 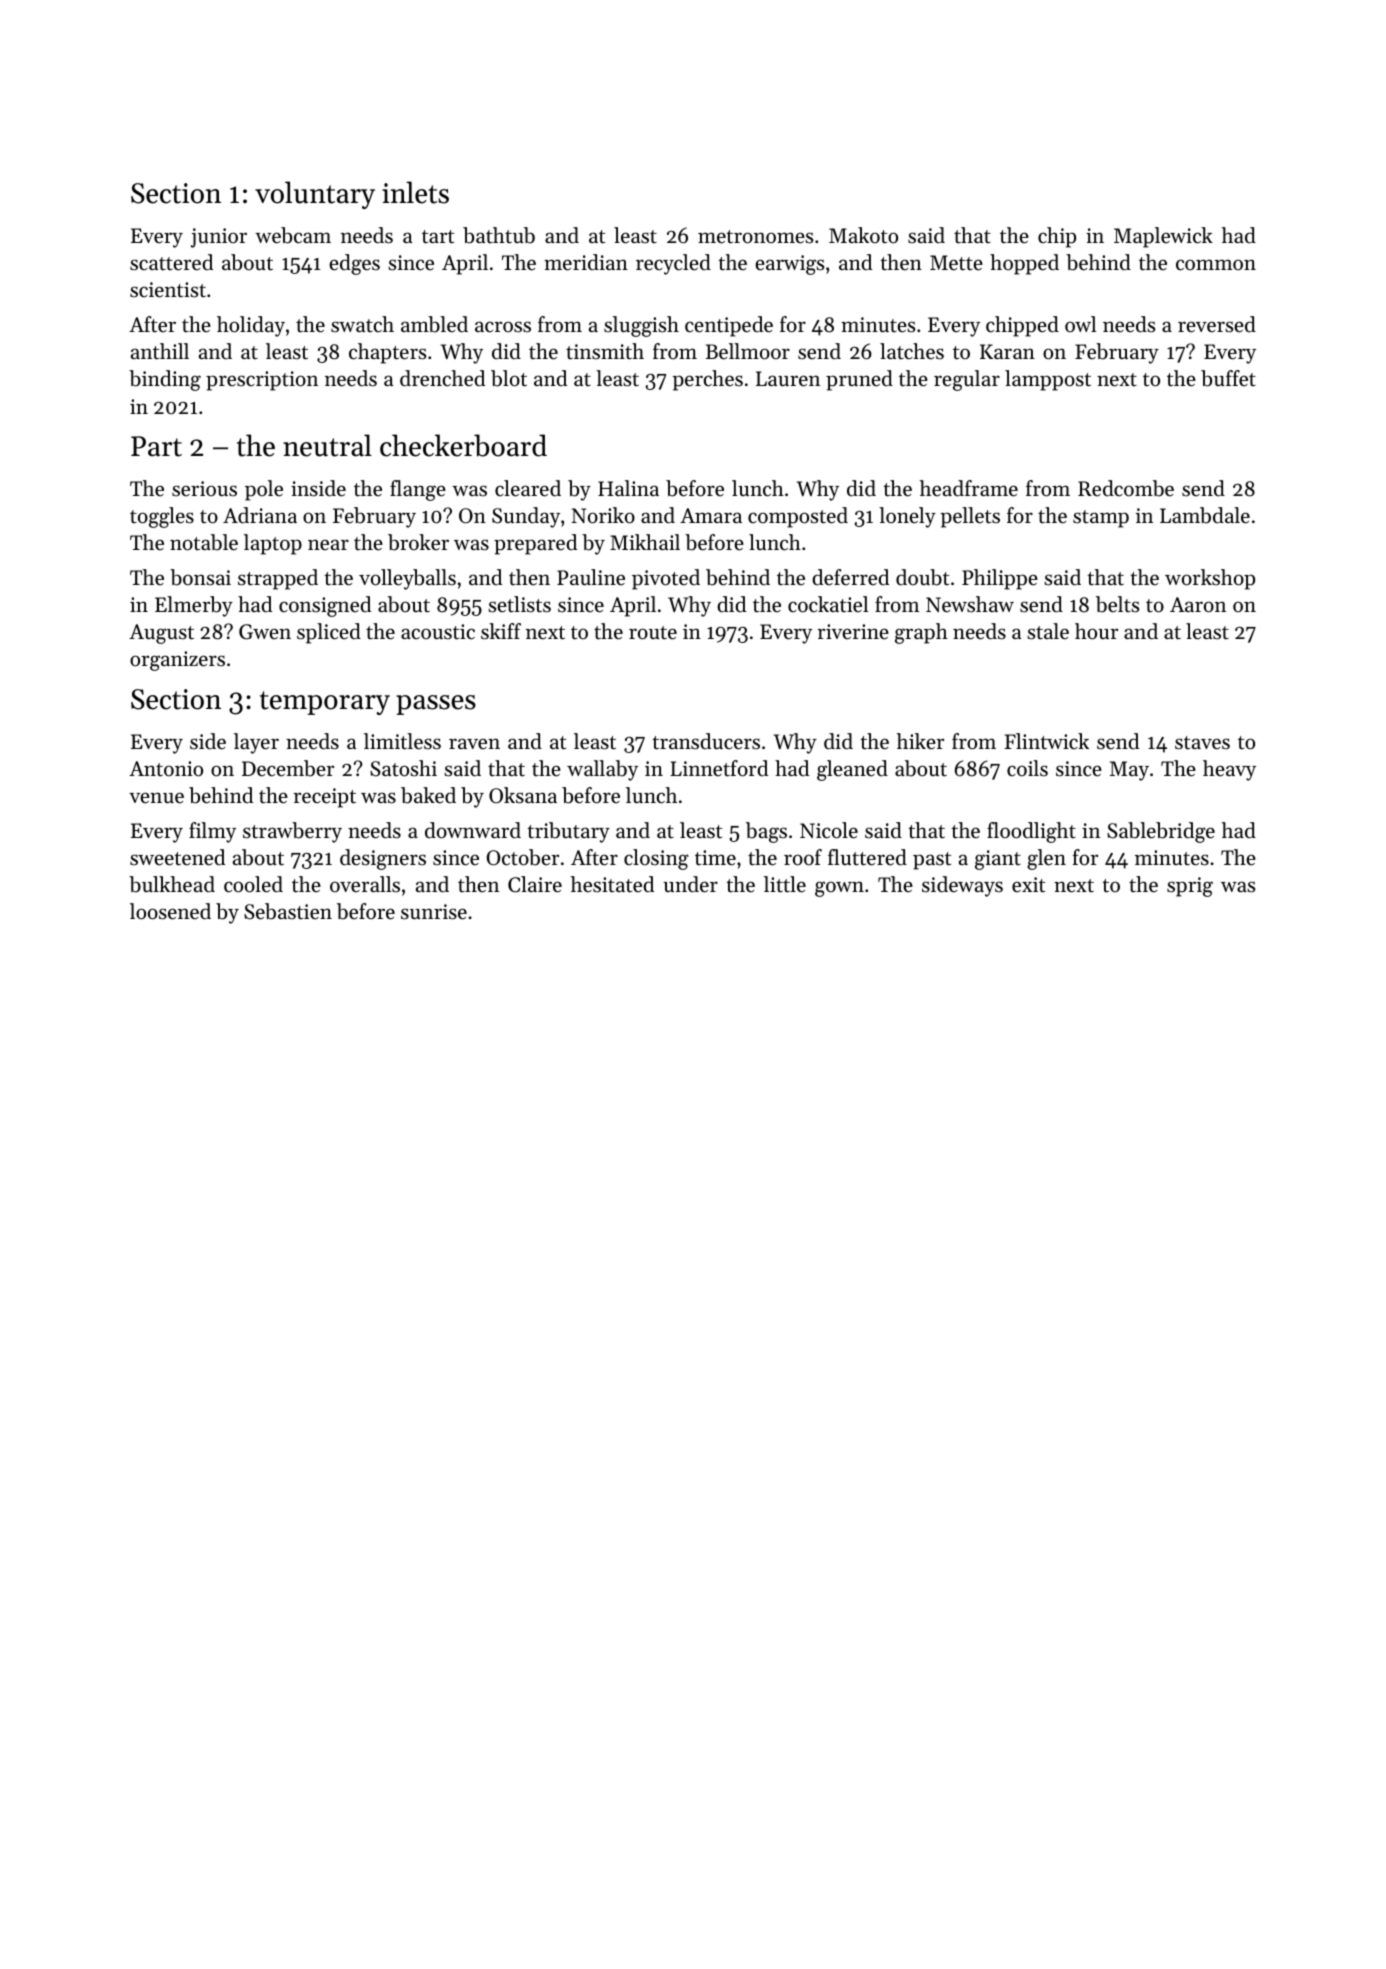 I want to click on staves, so click(x=1202, y=743).
